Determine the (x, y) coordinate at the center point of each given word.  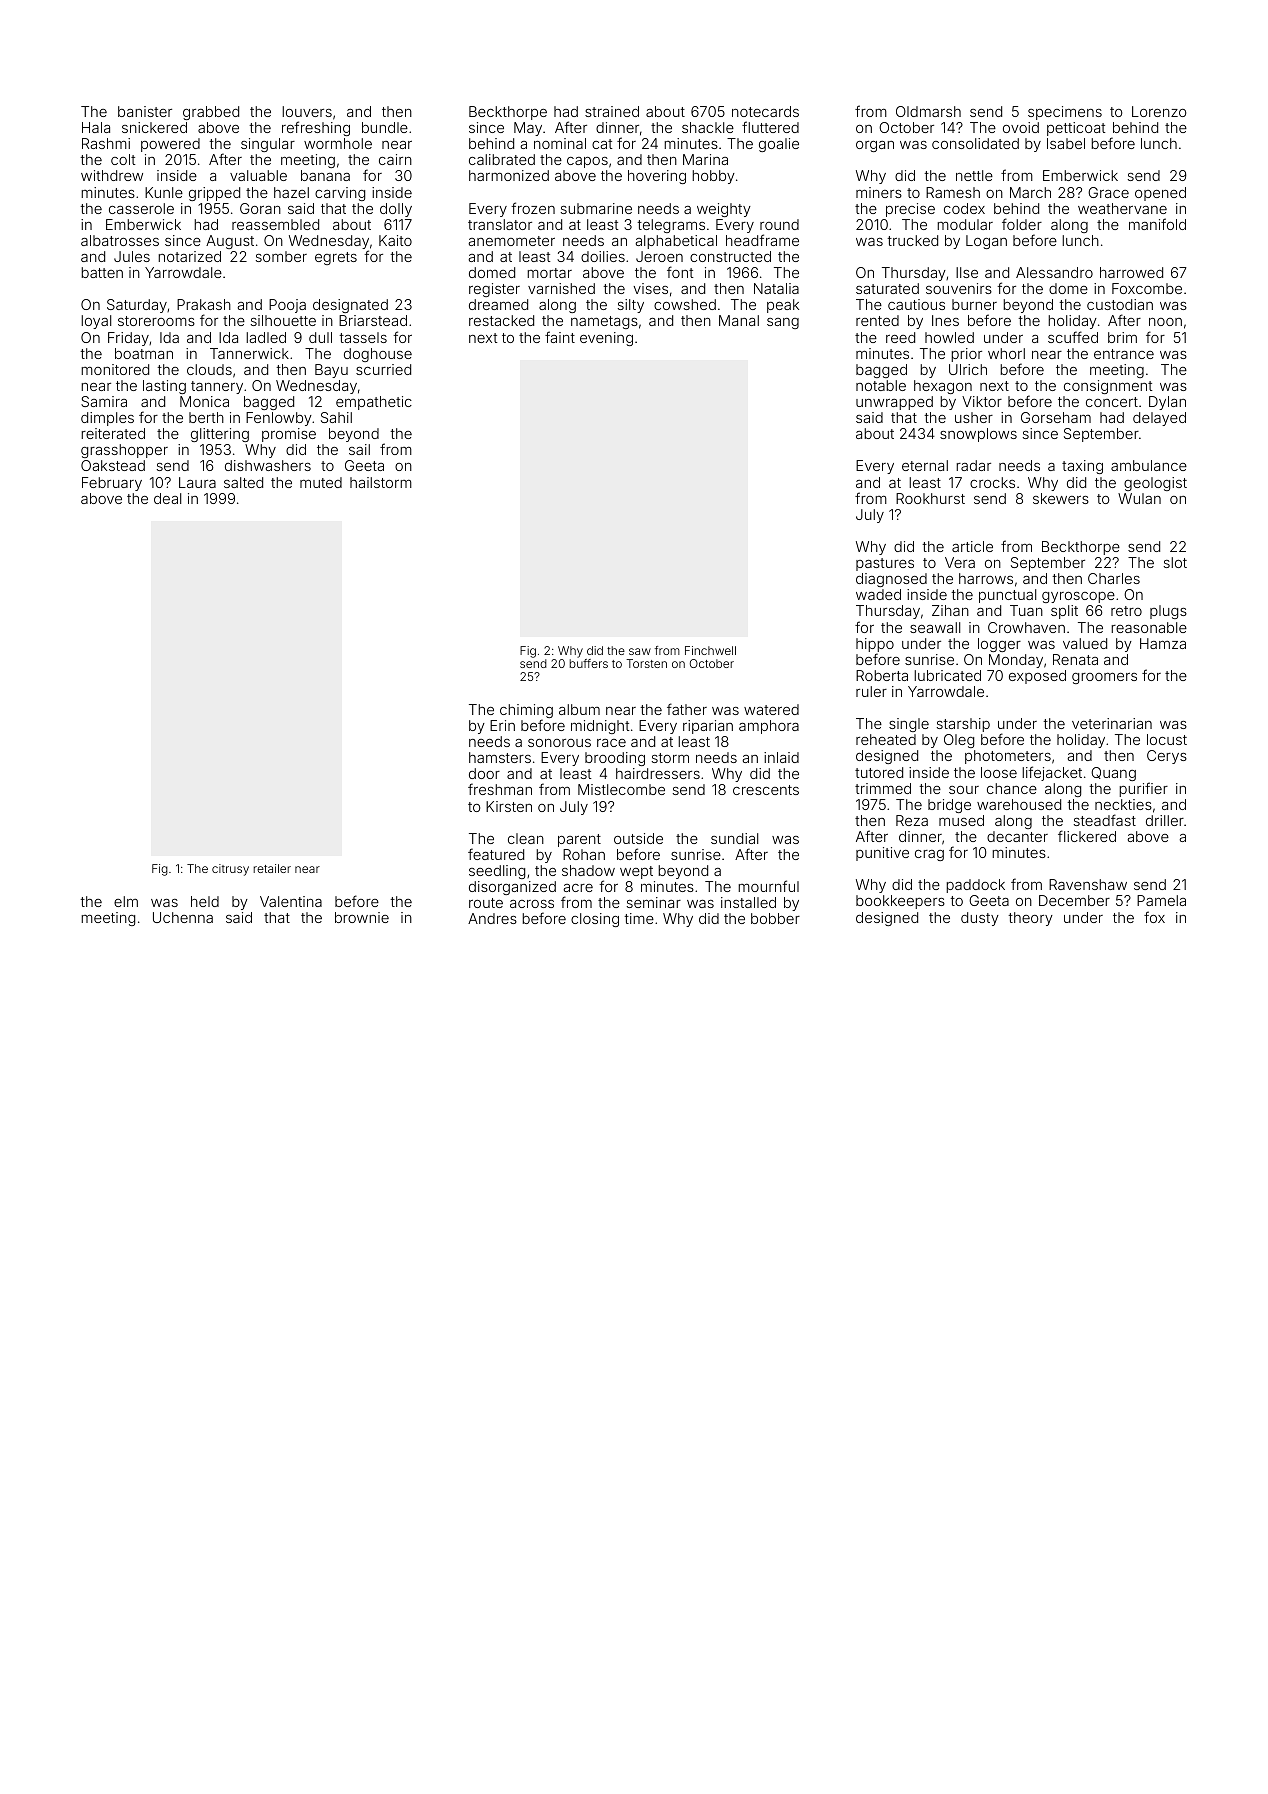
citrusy (230, 870)
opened (1160, 194)
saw (640, 651)
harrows (986, 578)
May (528, 129)
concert (1112, 402)
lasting (164, 387)
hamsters (500, 757)
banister (145, 111)
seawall (935, 627)
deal (167, 498)
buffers (588, 663)
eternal (925, 465)
